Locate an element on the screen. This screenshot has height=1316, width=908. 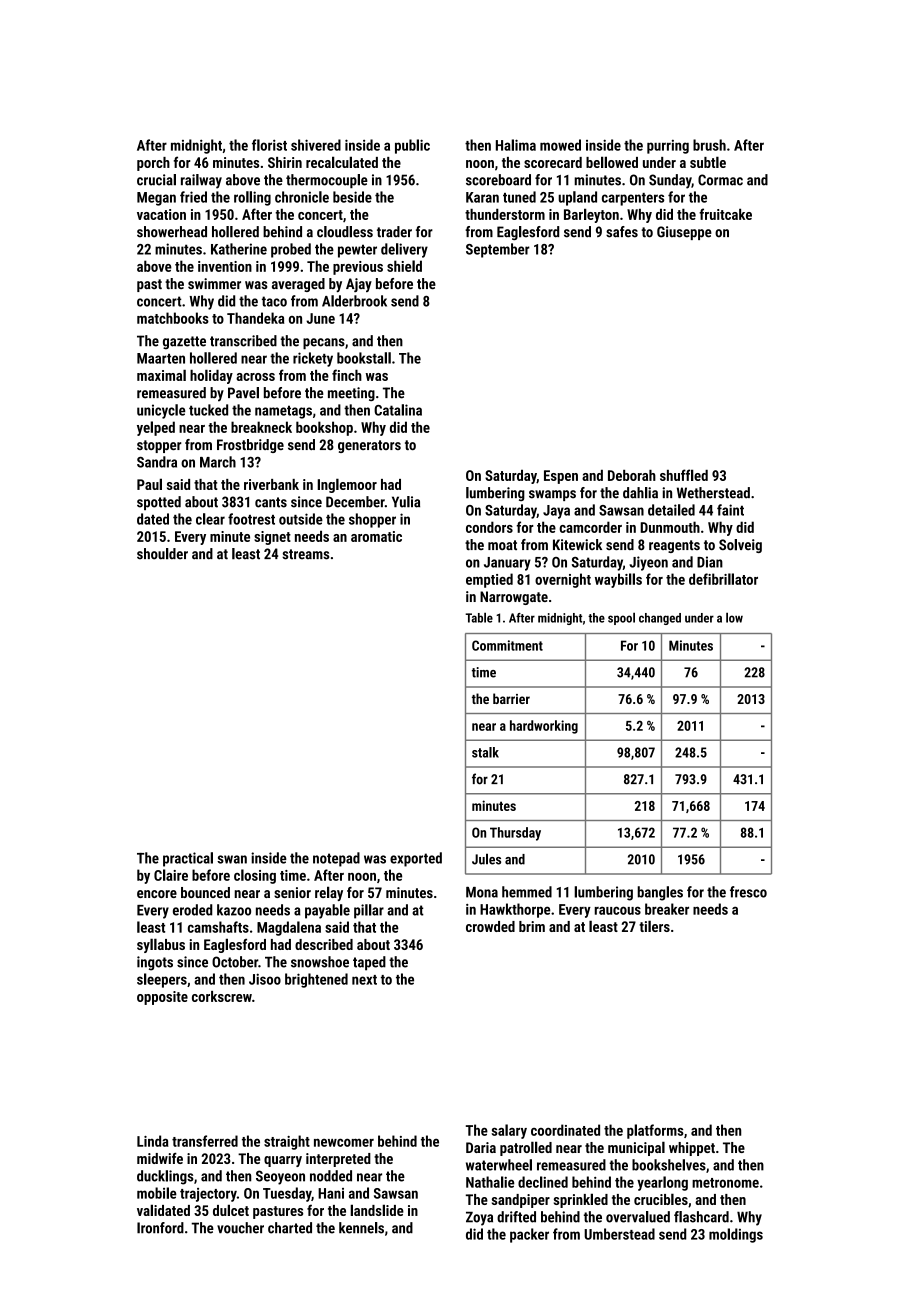
Halima is located at coordinates (516, 145).
